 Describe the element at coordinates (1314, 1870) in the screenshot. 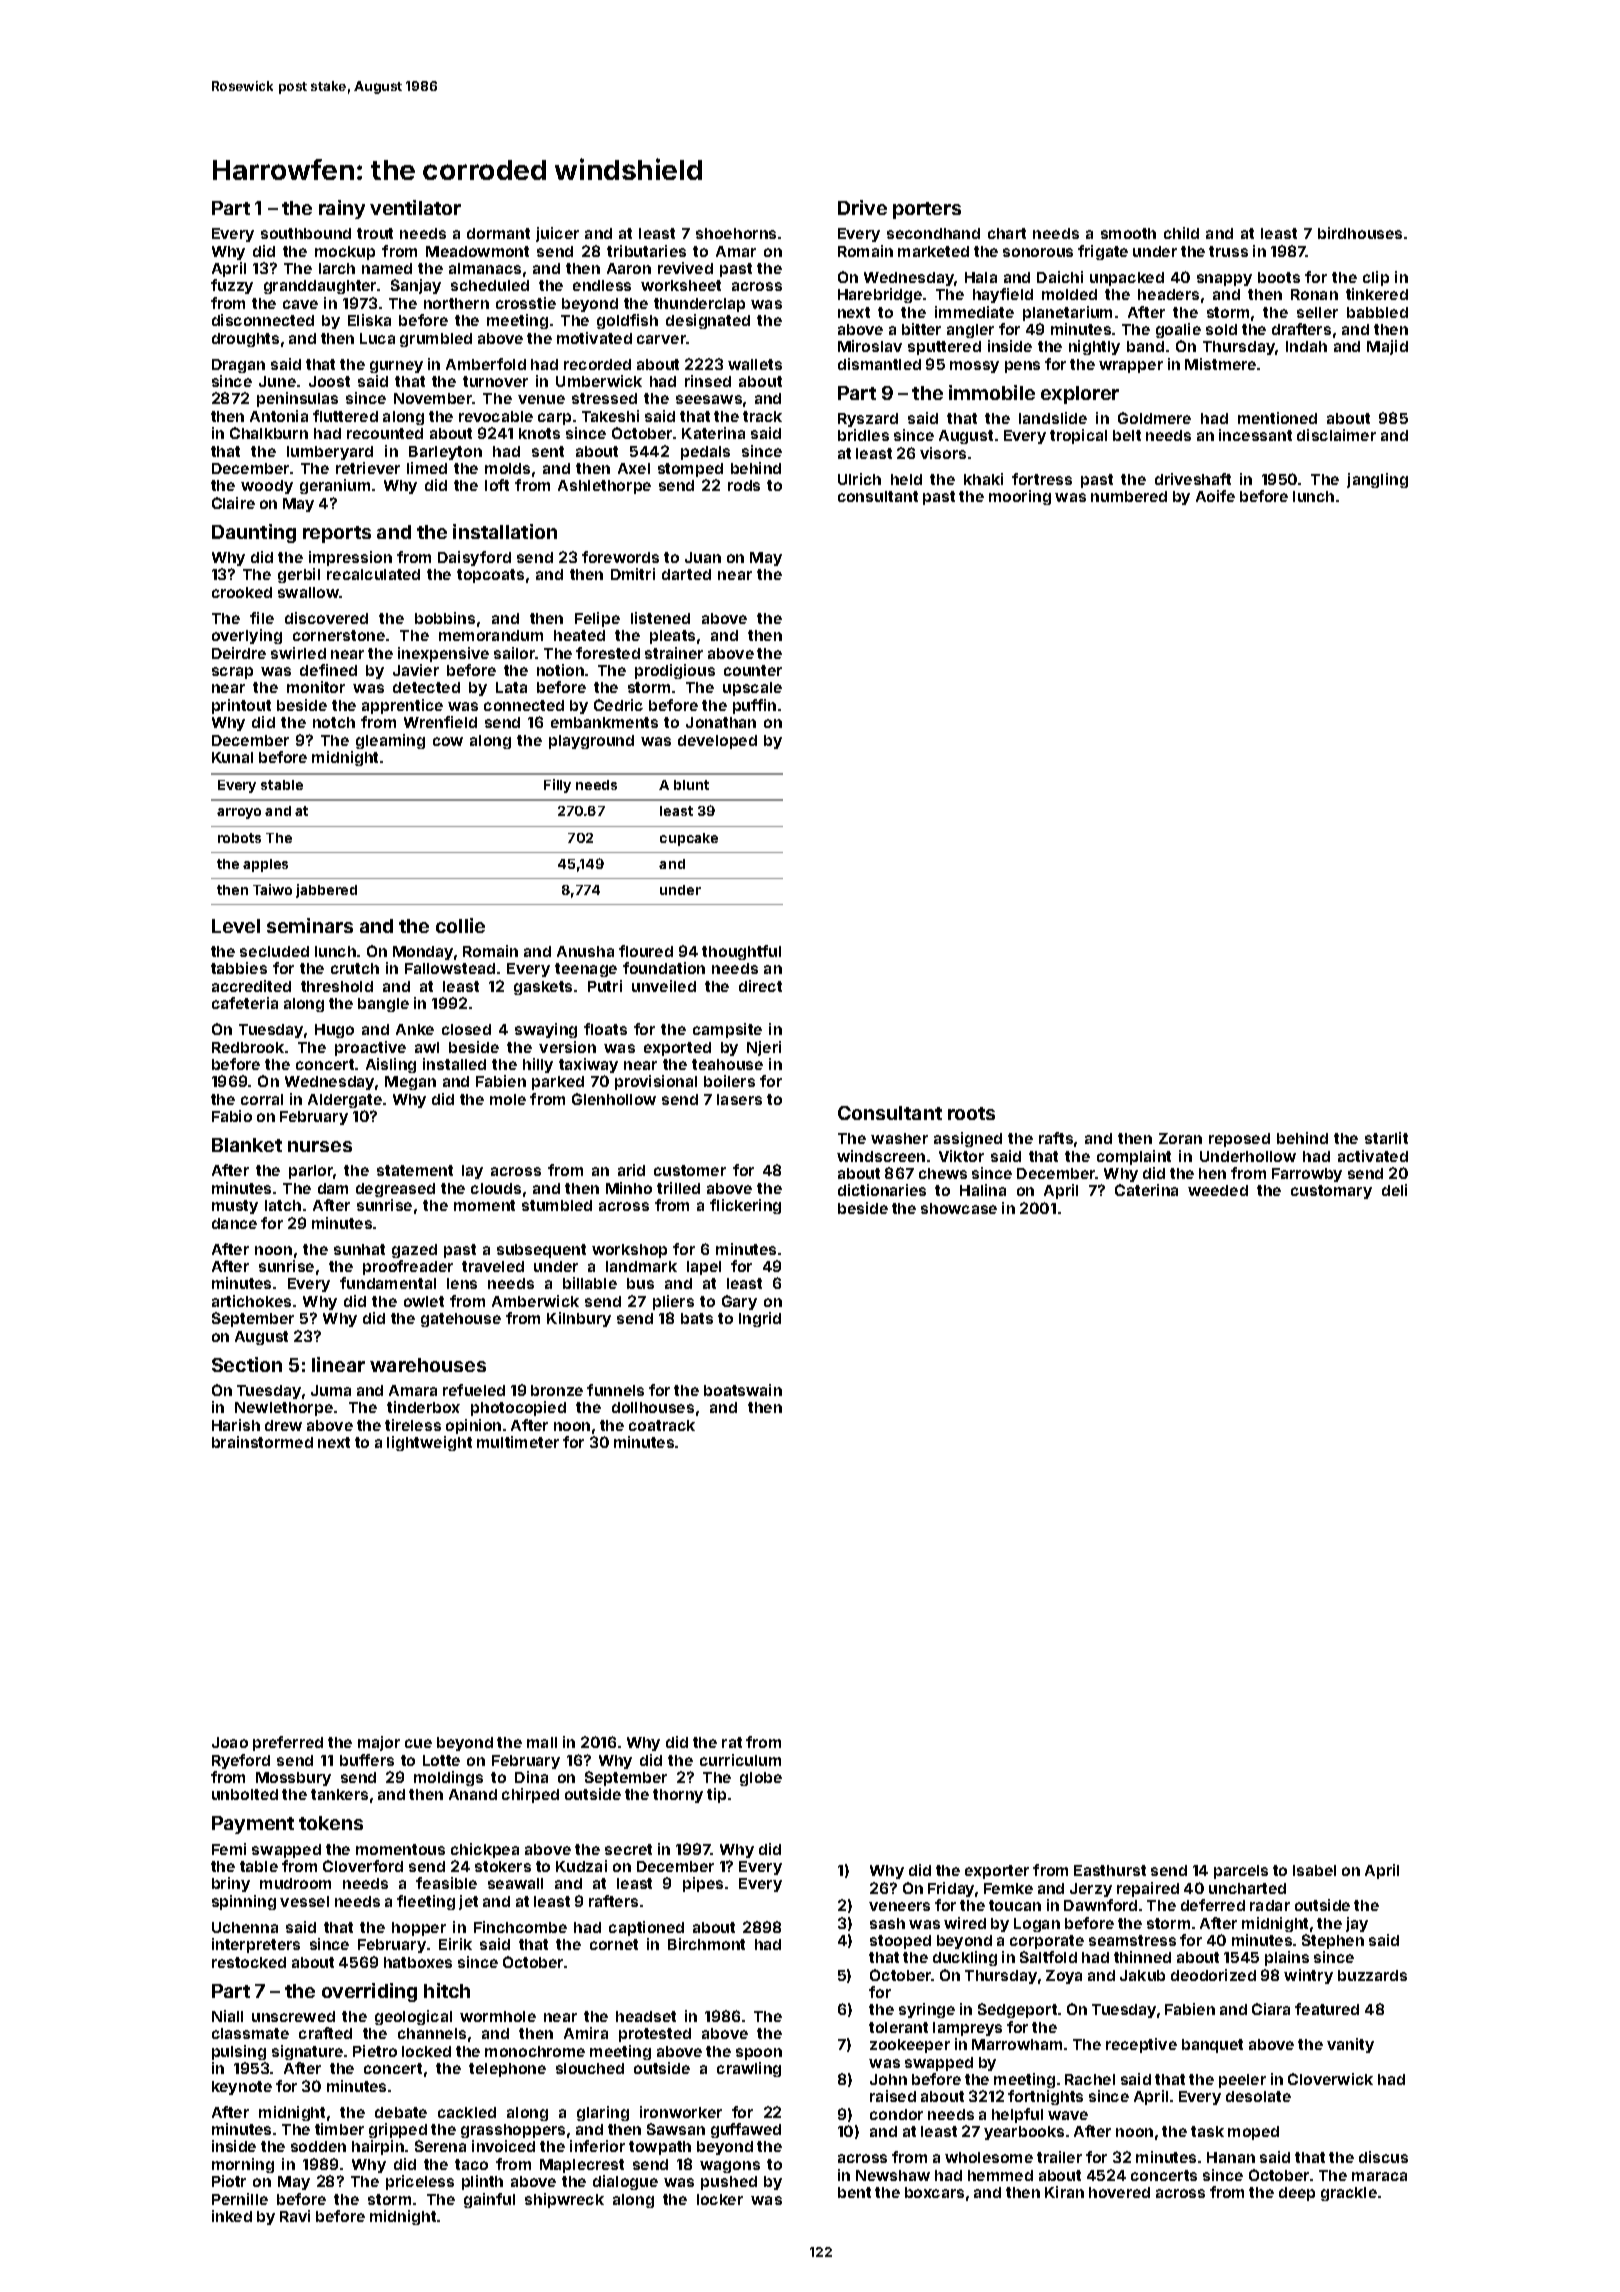

I see `Isabel` at that location.
